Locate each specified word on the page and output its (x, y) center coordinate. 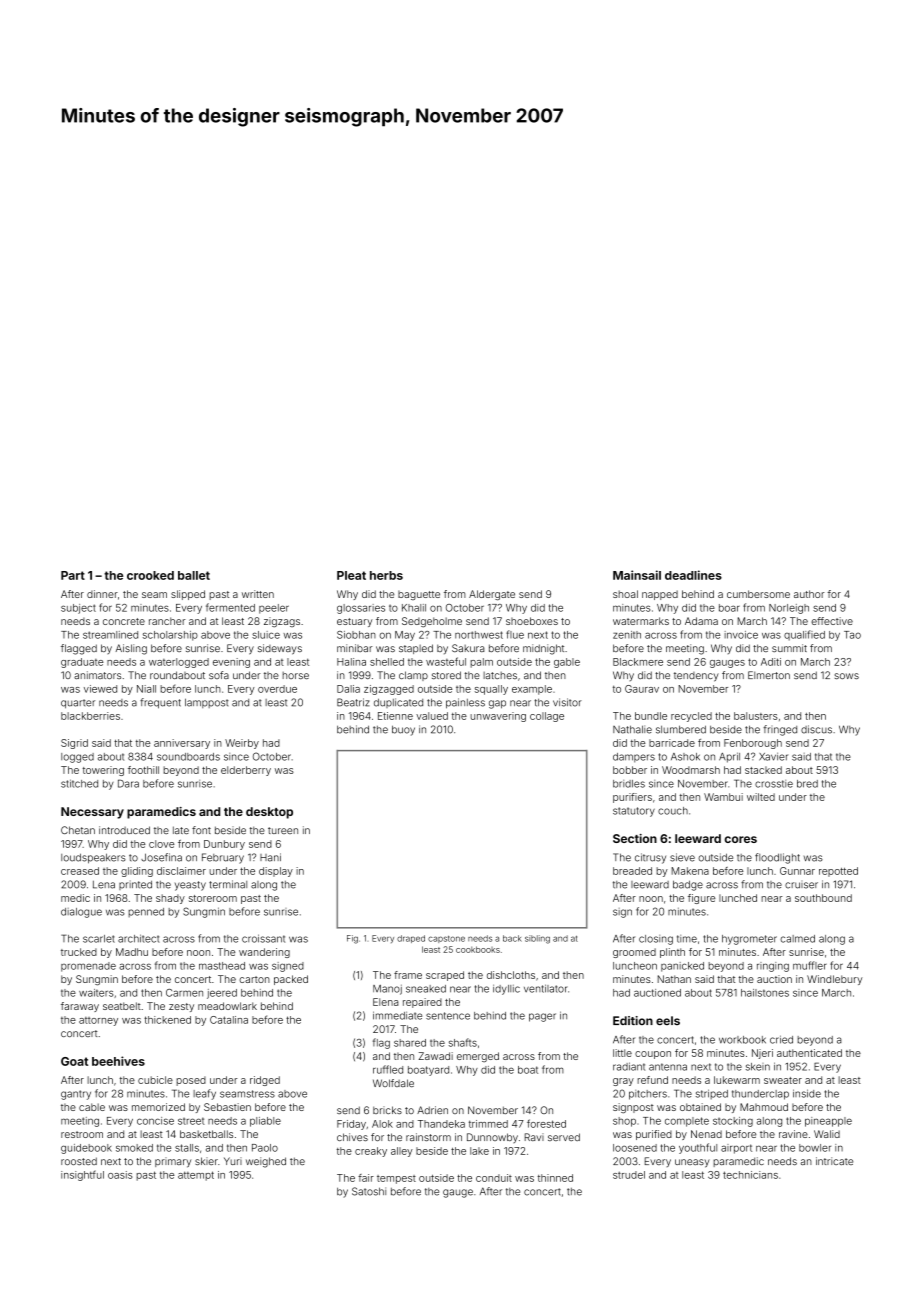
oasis (120, 1175)
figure (701, 899)
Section (635, 838)
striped (712, 1094)
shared (410, 1043)
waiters (96, 993)
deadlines (693, 575)
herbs (386, 575)
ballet (194, 575)
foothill (143, 770)
